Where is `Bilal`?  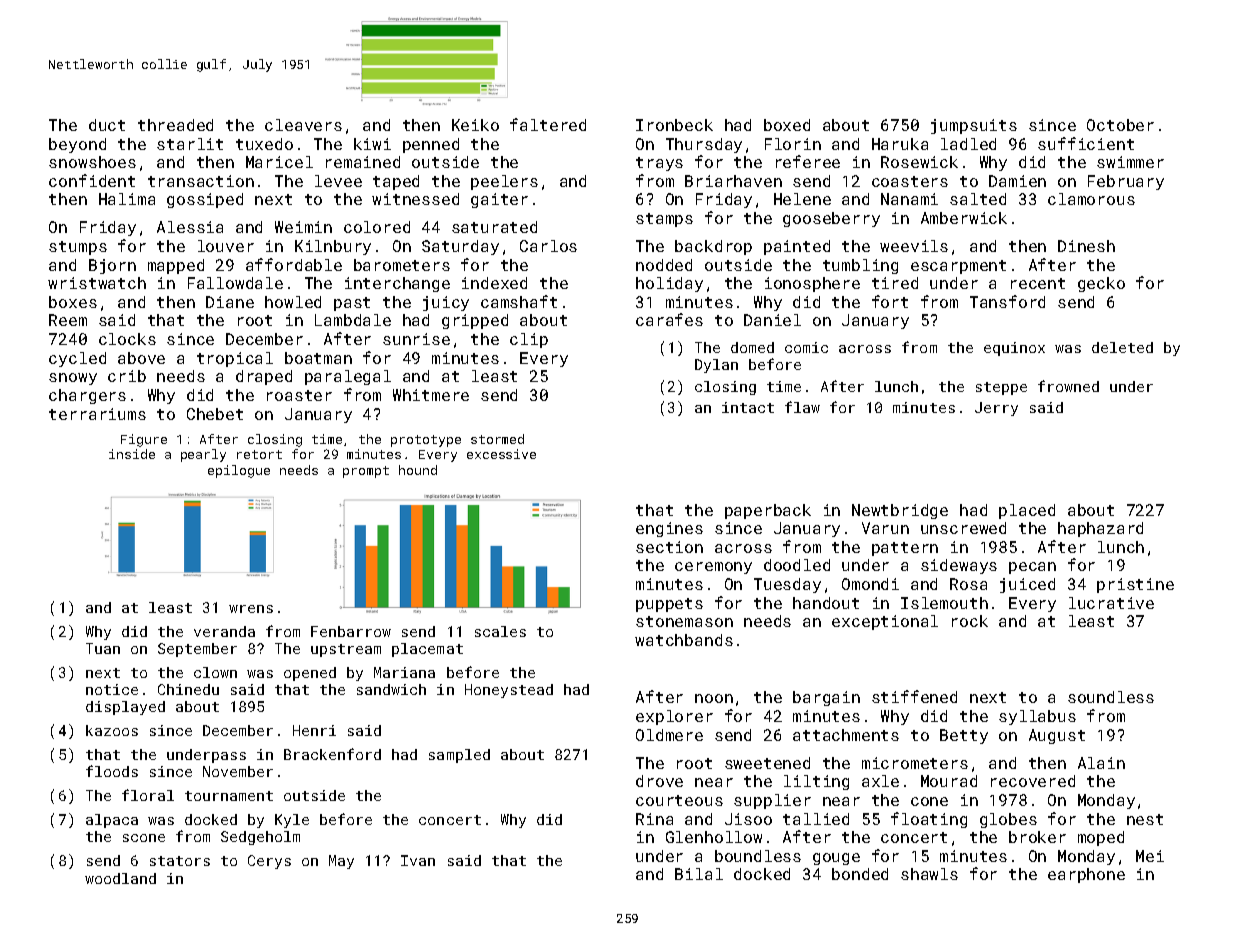
Bilal is located at coordinates (699, 874).
